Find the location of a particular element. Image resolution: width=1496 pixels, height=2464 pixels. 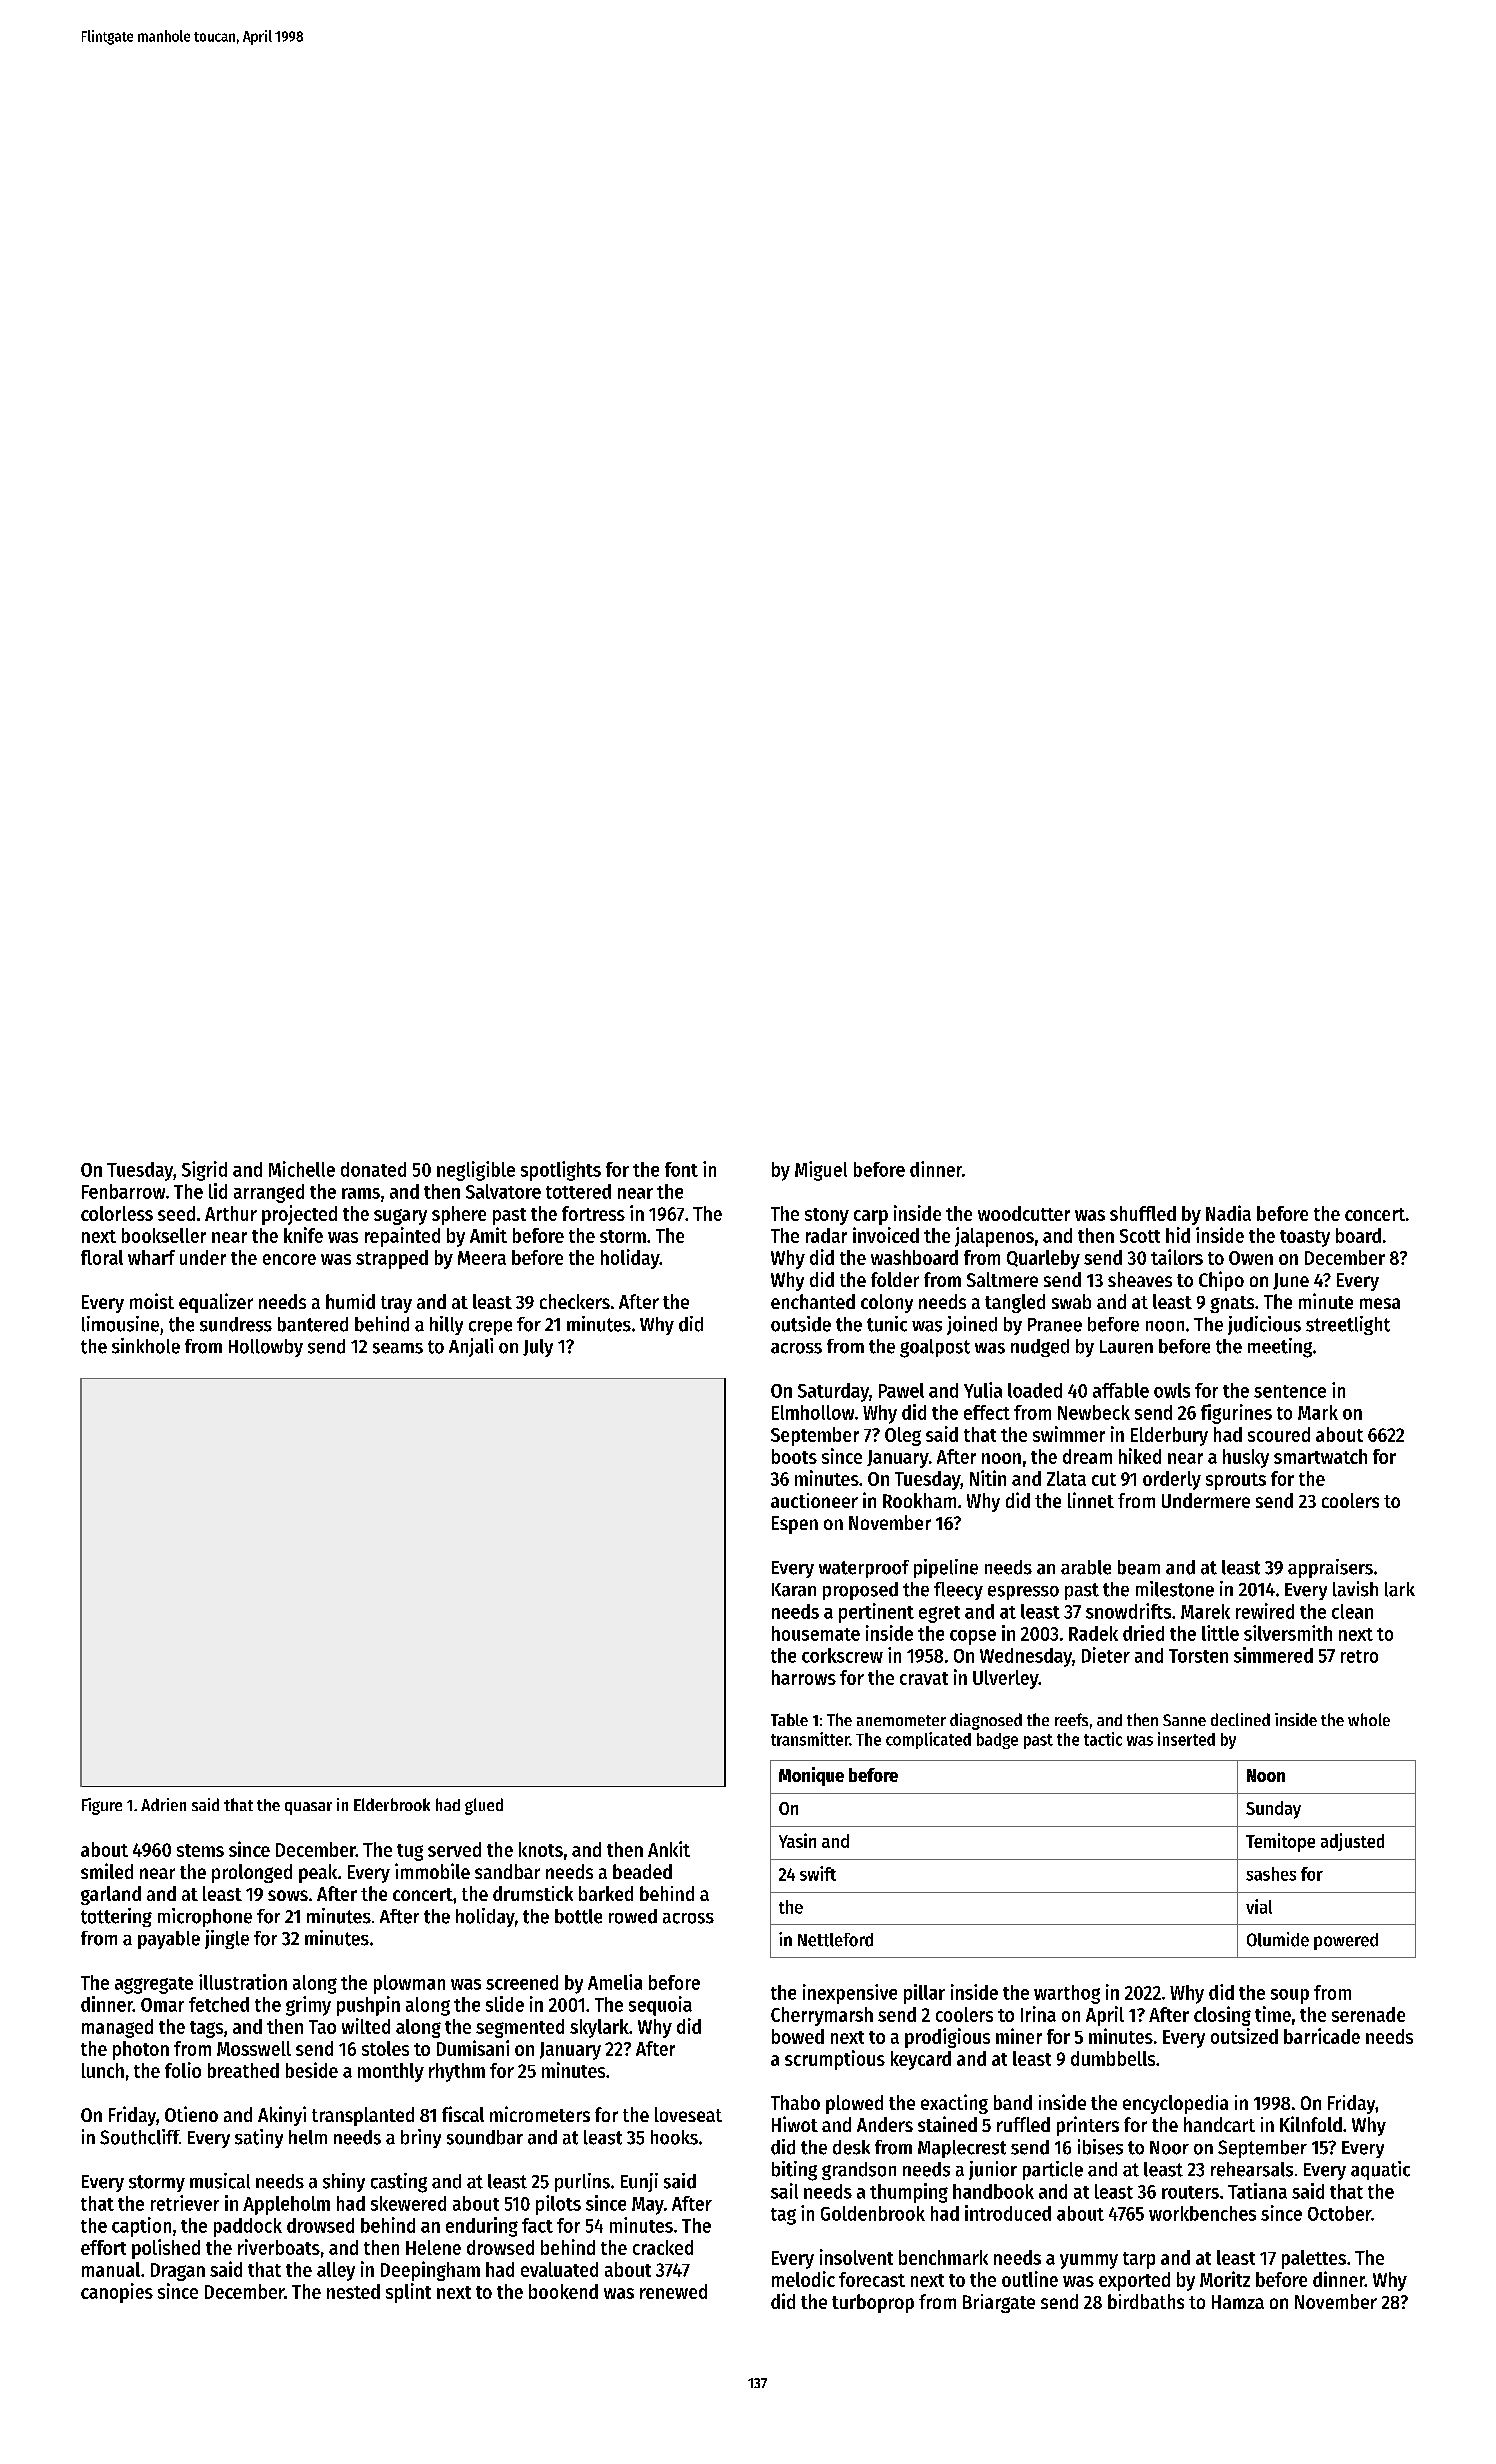

canopies is located at coordinates (117, 2293).
